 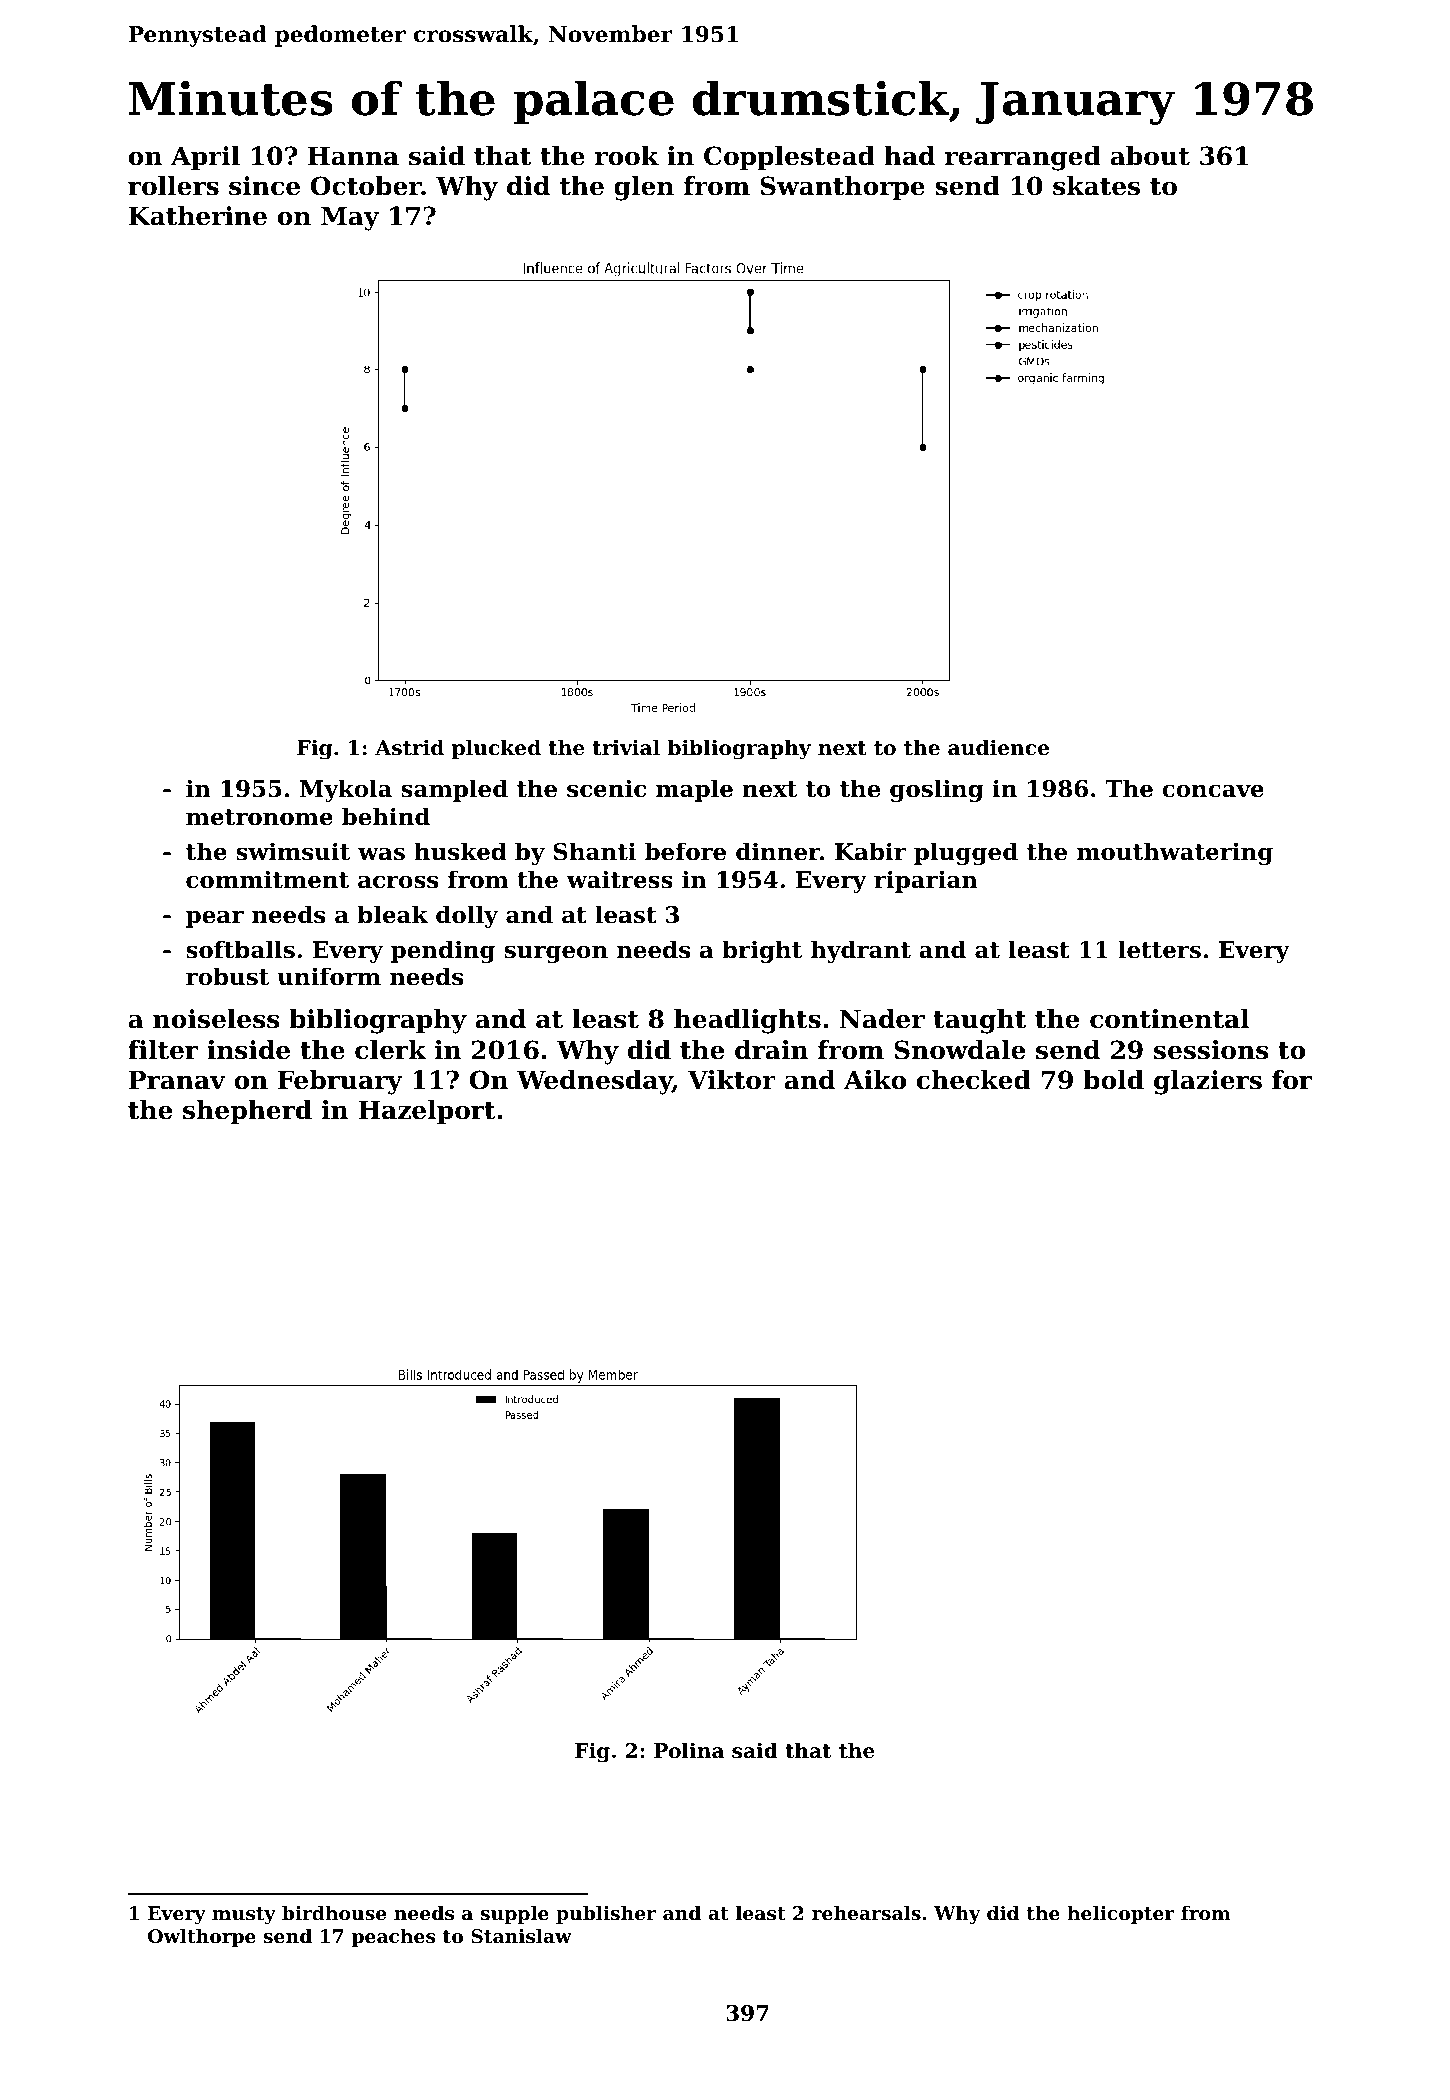 What do you see at coordinates (644, 188) in the screenshot?
I see `glen` at bounding box center [644, 188].
